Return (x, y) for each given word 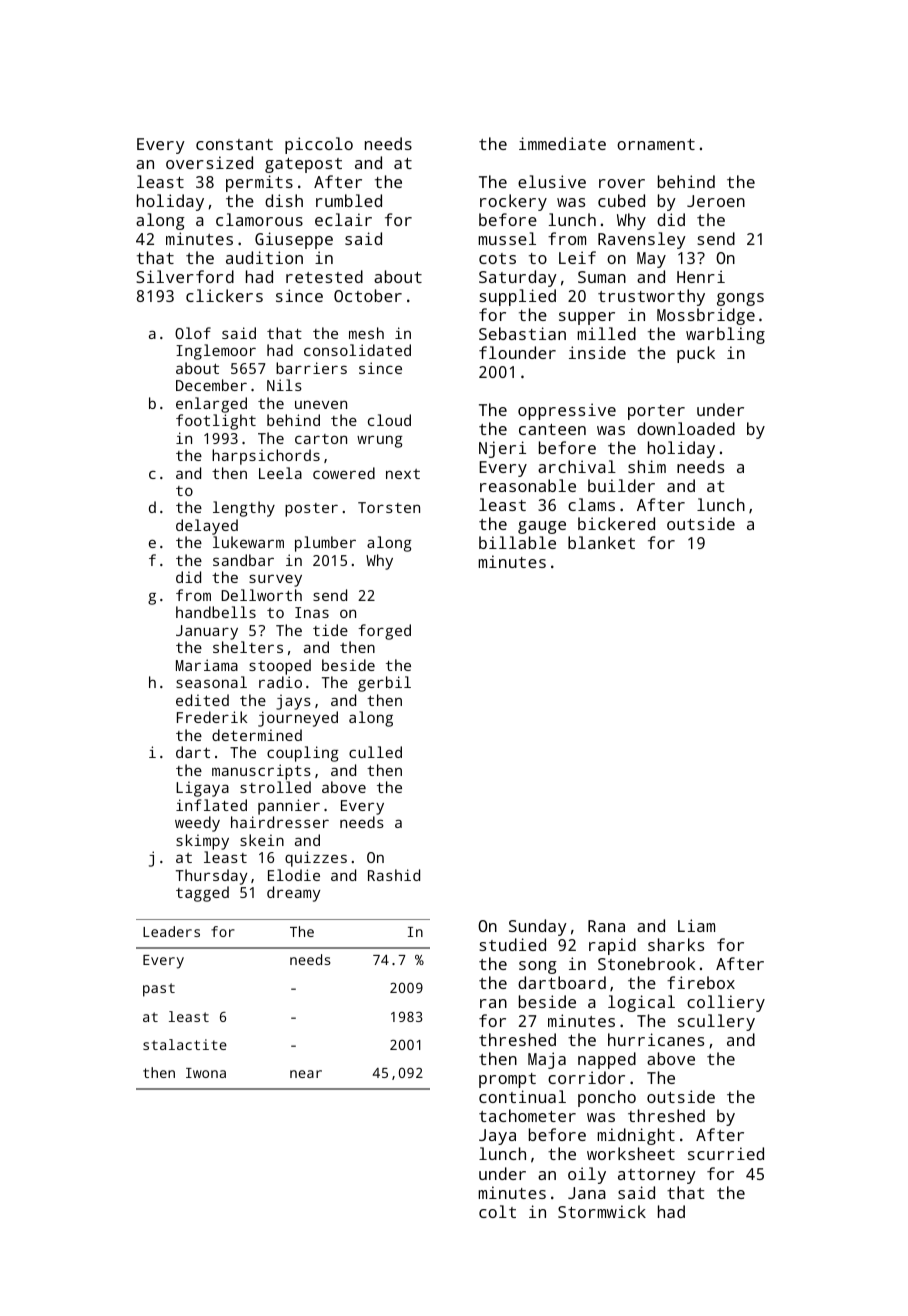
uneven (321, 404)
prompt (507, 1080)
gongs (740, 299)
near (306, 1074)
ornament (656, 144)
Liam (696, 925)
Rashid (394, 875)
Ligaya (202, 789)
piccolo (319, 145)
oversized (209, 162)
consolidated (357, 350)
